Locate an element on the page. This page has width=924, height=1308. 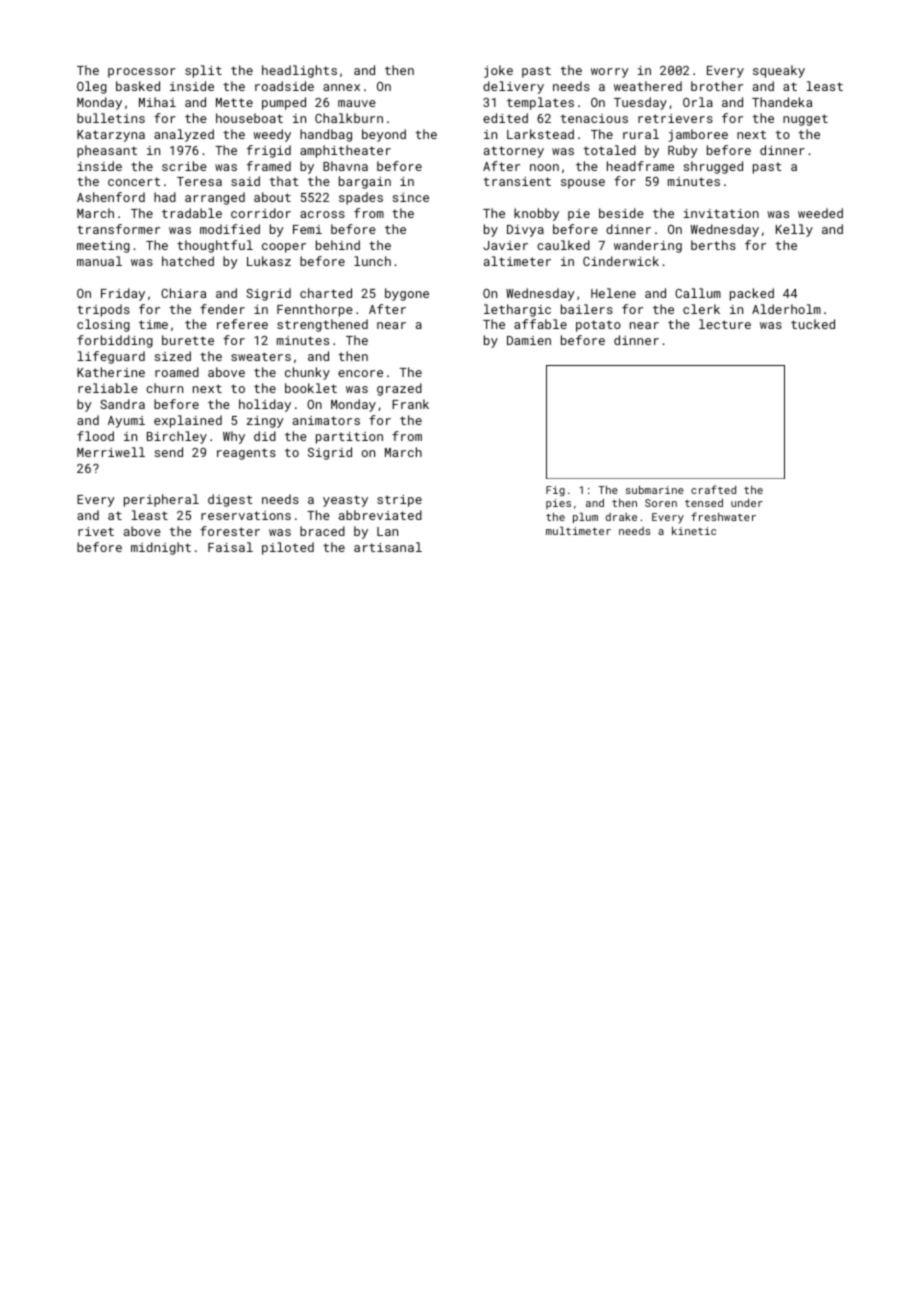
Faisal is located at coordinates (230, 547).
